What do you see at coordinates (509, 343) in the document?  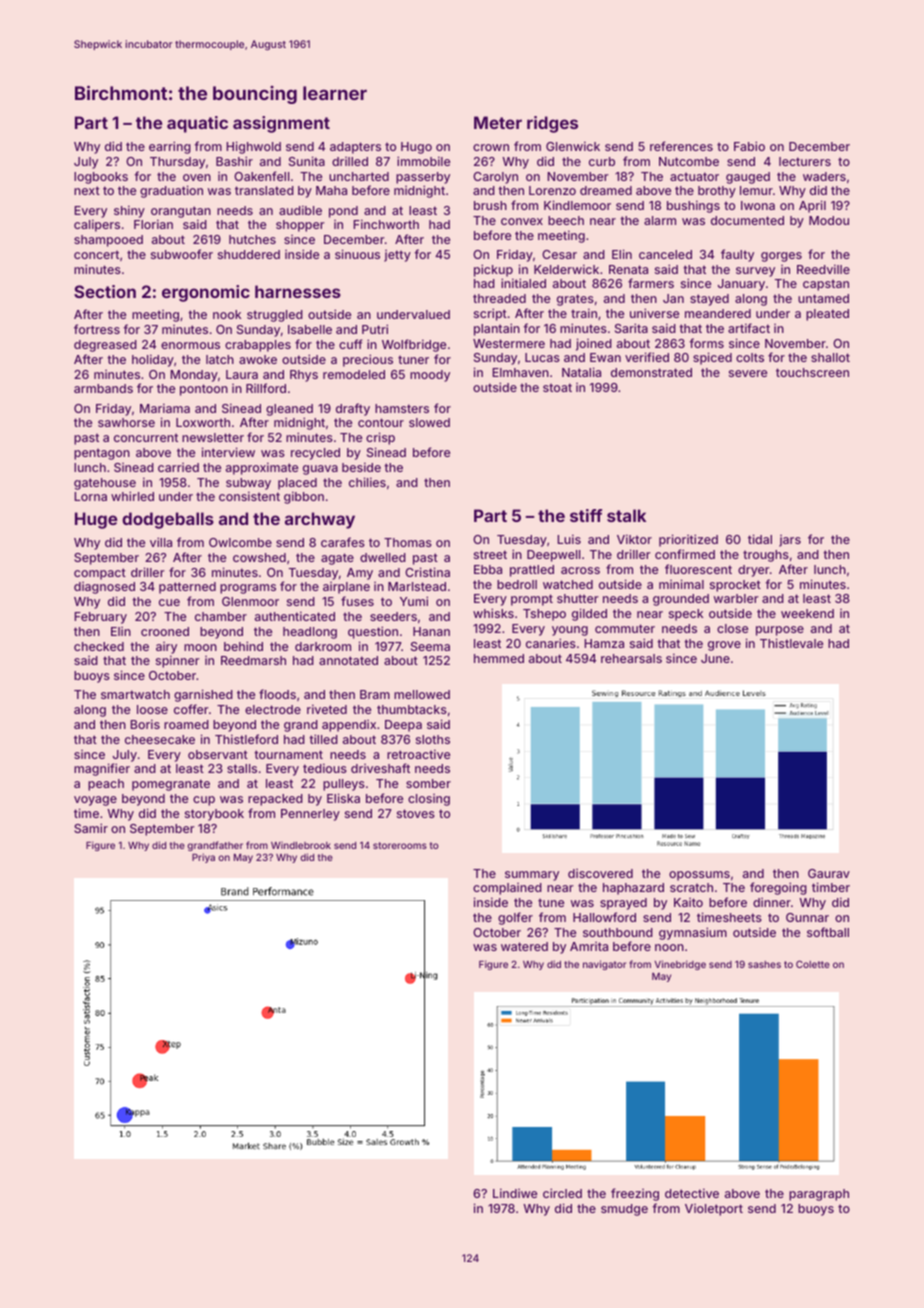 I see `Westermere` at bounding box center [509, 343].
